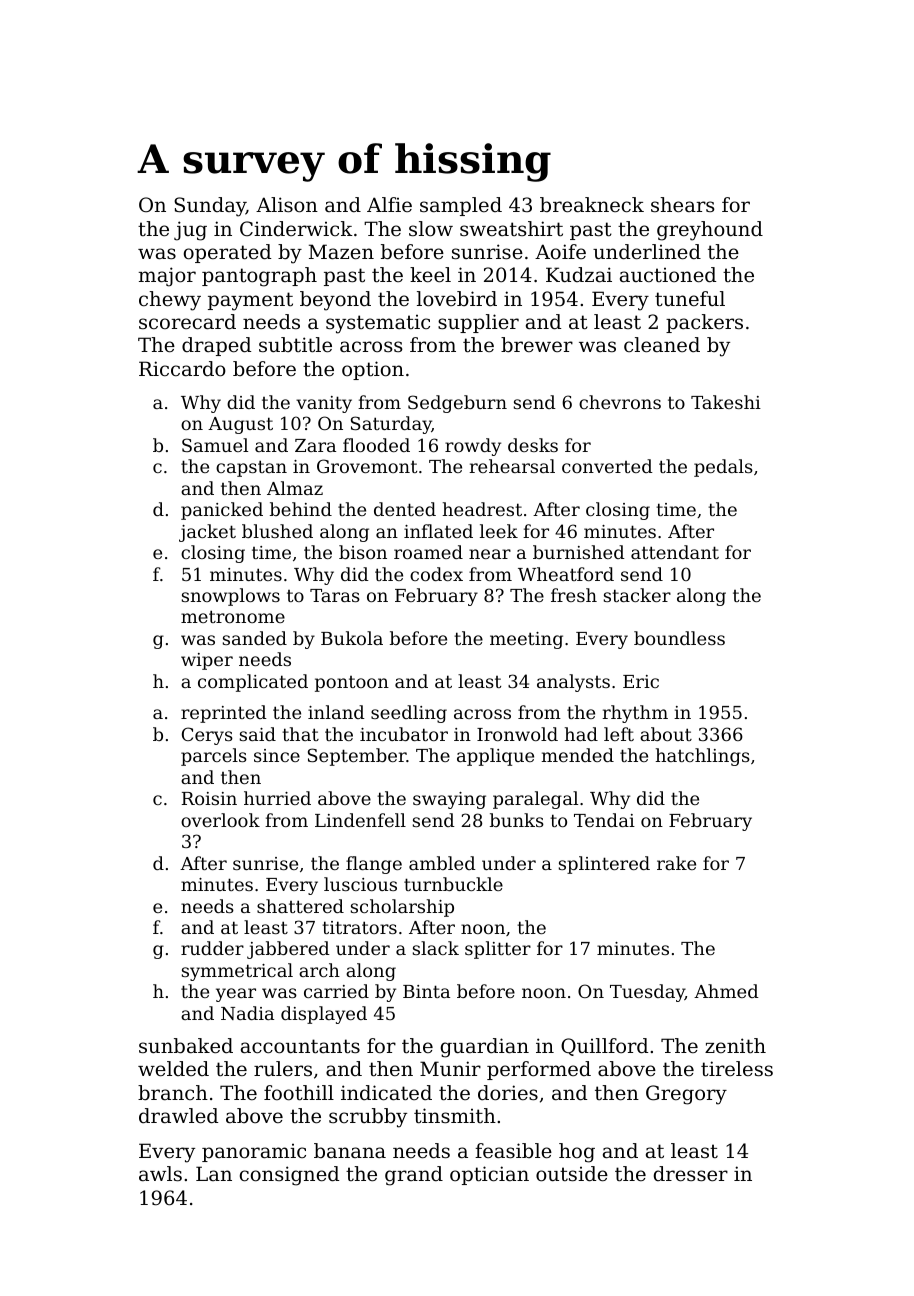  What do you see at coordinates (210, 207) in the screenshot?
I see `Sunday` at bounding box center [210, 207].
